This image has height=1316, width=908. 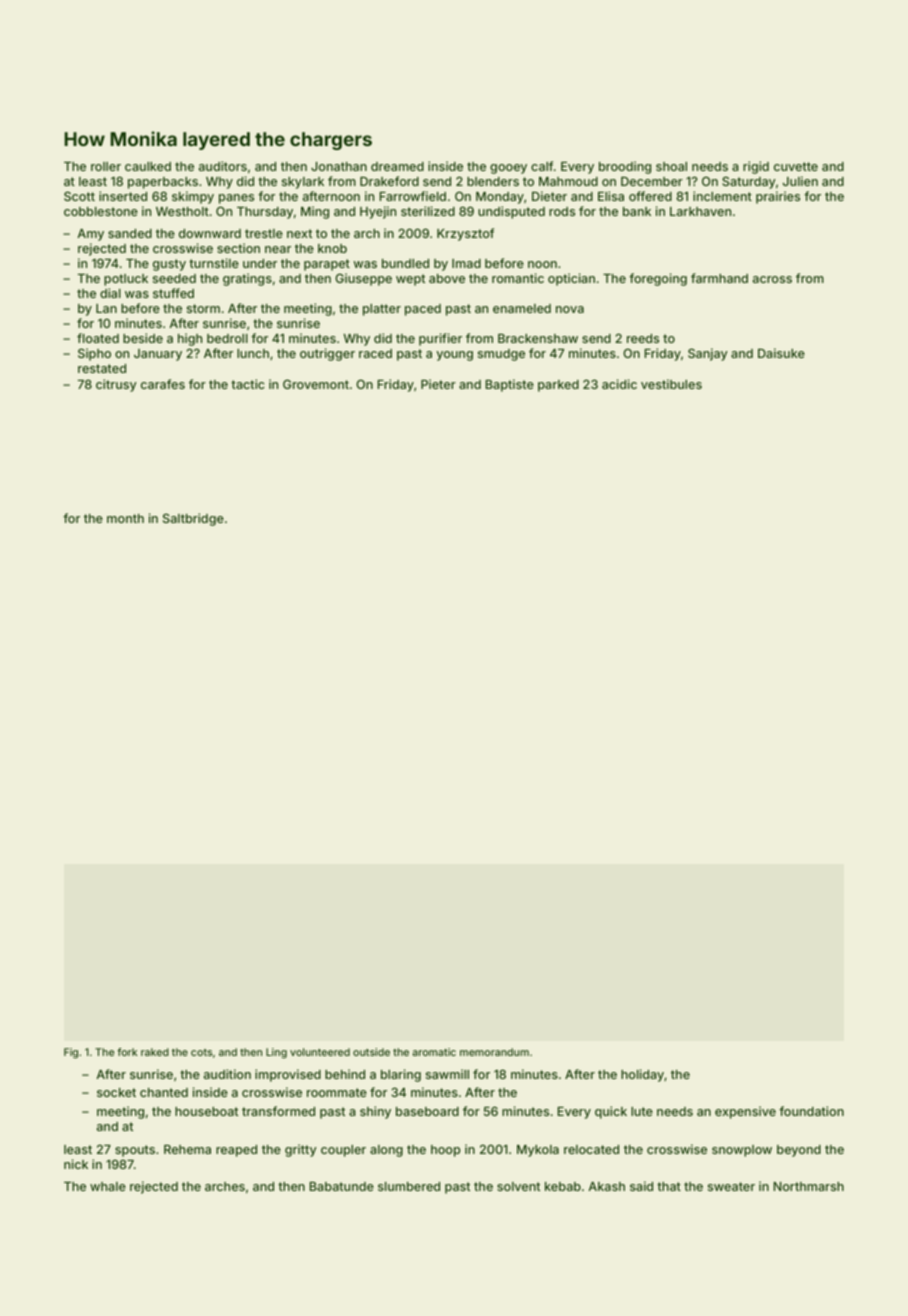 I want to click on downward, so click(x=210, y=233).
